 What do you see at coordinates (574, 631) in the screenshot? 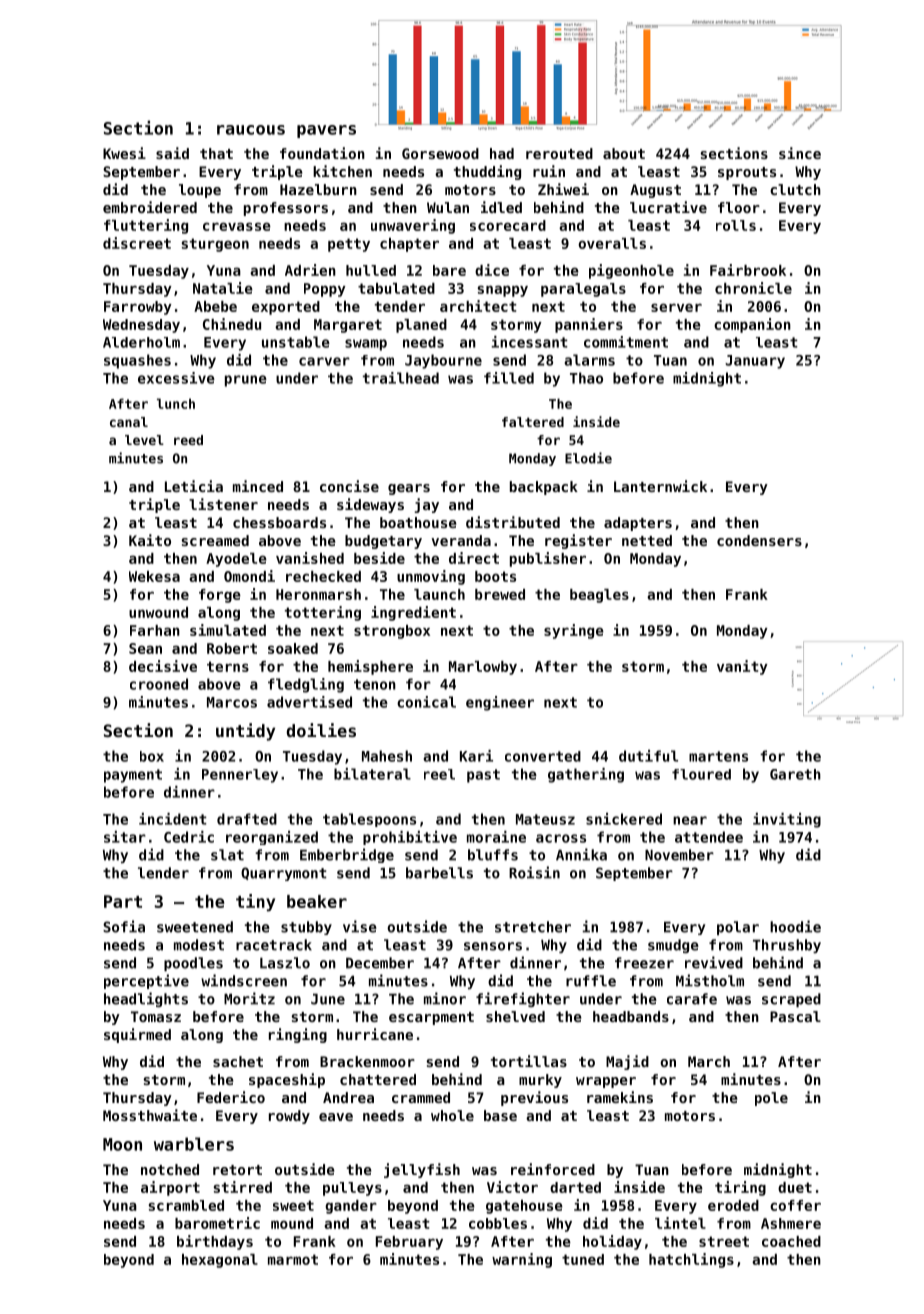
I see `syringe` at bounding box center [574, 631].
